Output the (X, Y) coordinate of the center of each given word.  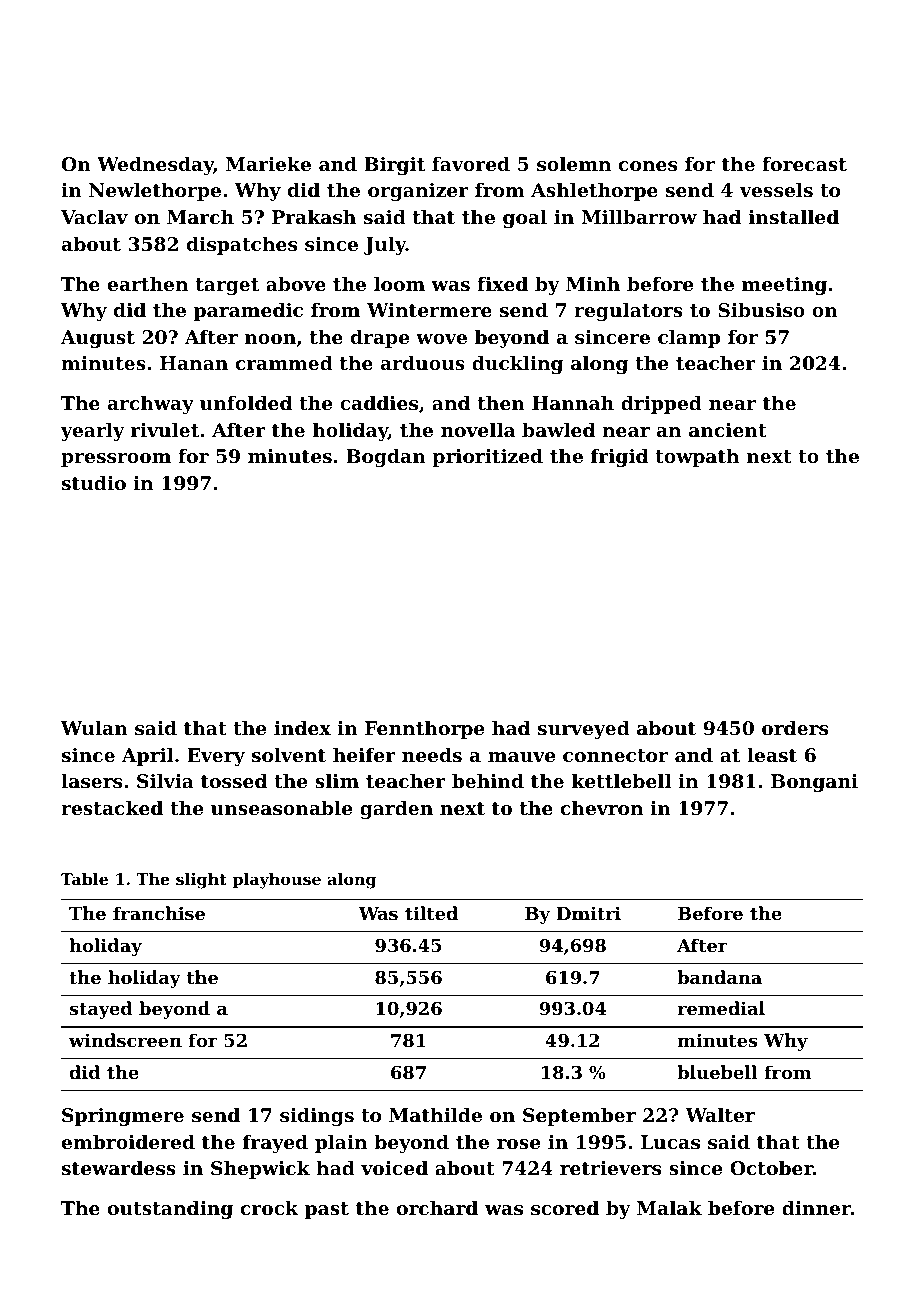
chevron (602, 808)
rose (518, 1144)
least (772, 755)
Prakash (314, 217)
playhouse (276, 881)
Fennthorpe (424, 730)
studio (94, 483)
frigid (619, 458)
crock (270, 1208)
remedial (721, 1008)
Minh (593, 284)
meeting (784, 286)
